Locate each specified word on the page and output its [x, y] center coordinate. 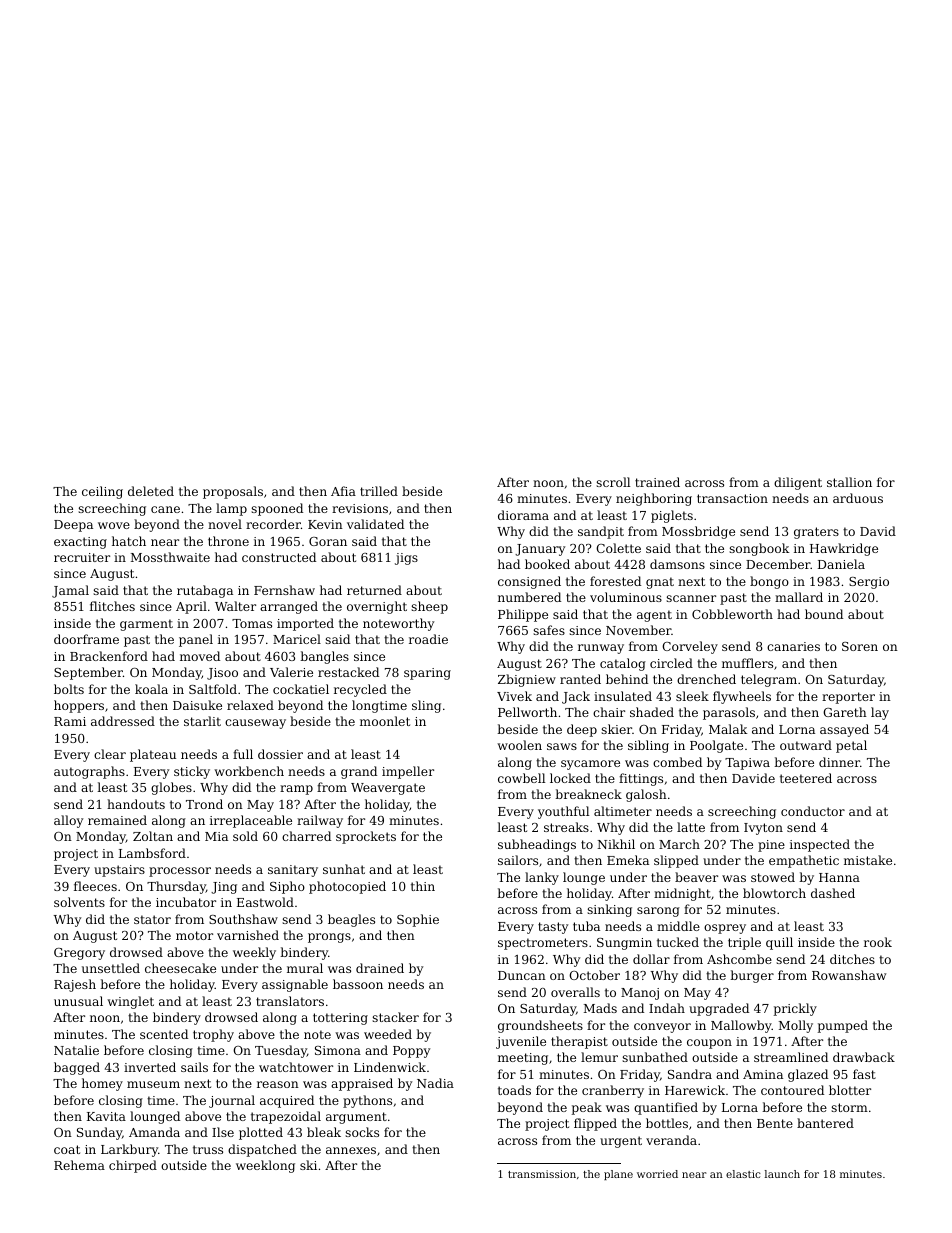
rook [878, 942]
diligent [798, 483]
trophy [213, 1035]
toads [514, 1090]
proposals [233, 492]
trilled [379, 491]
